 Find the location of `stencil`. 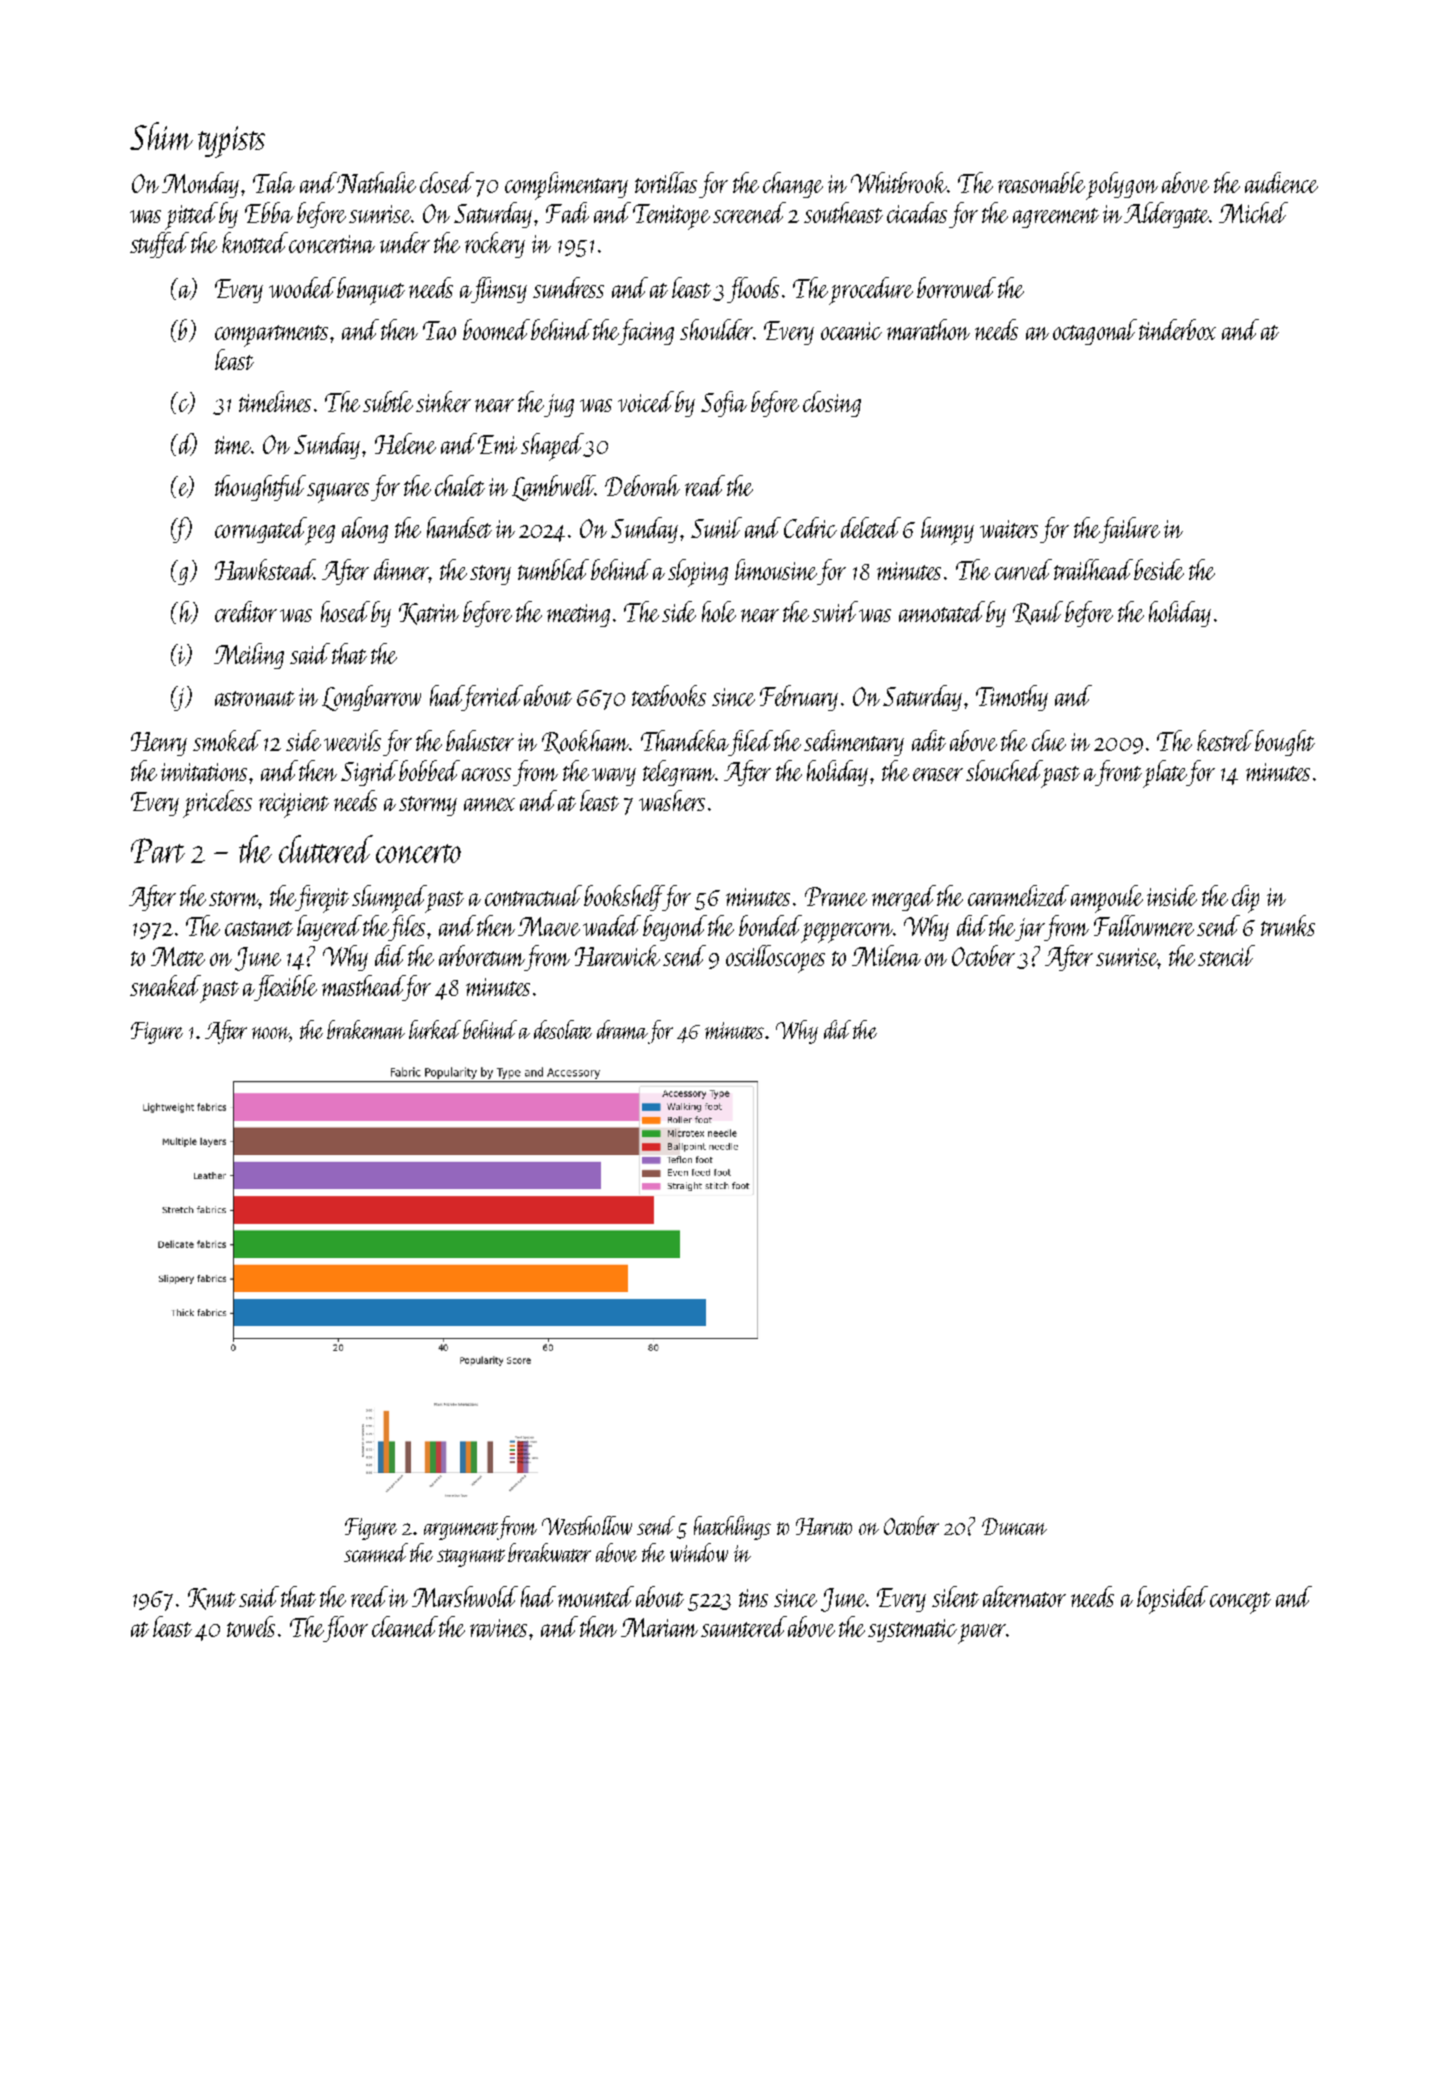

stencil is located at coordinates (1226, 955).
